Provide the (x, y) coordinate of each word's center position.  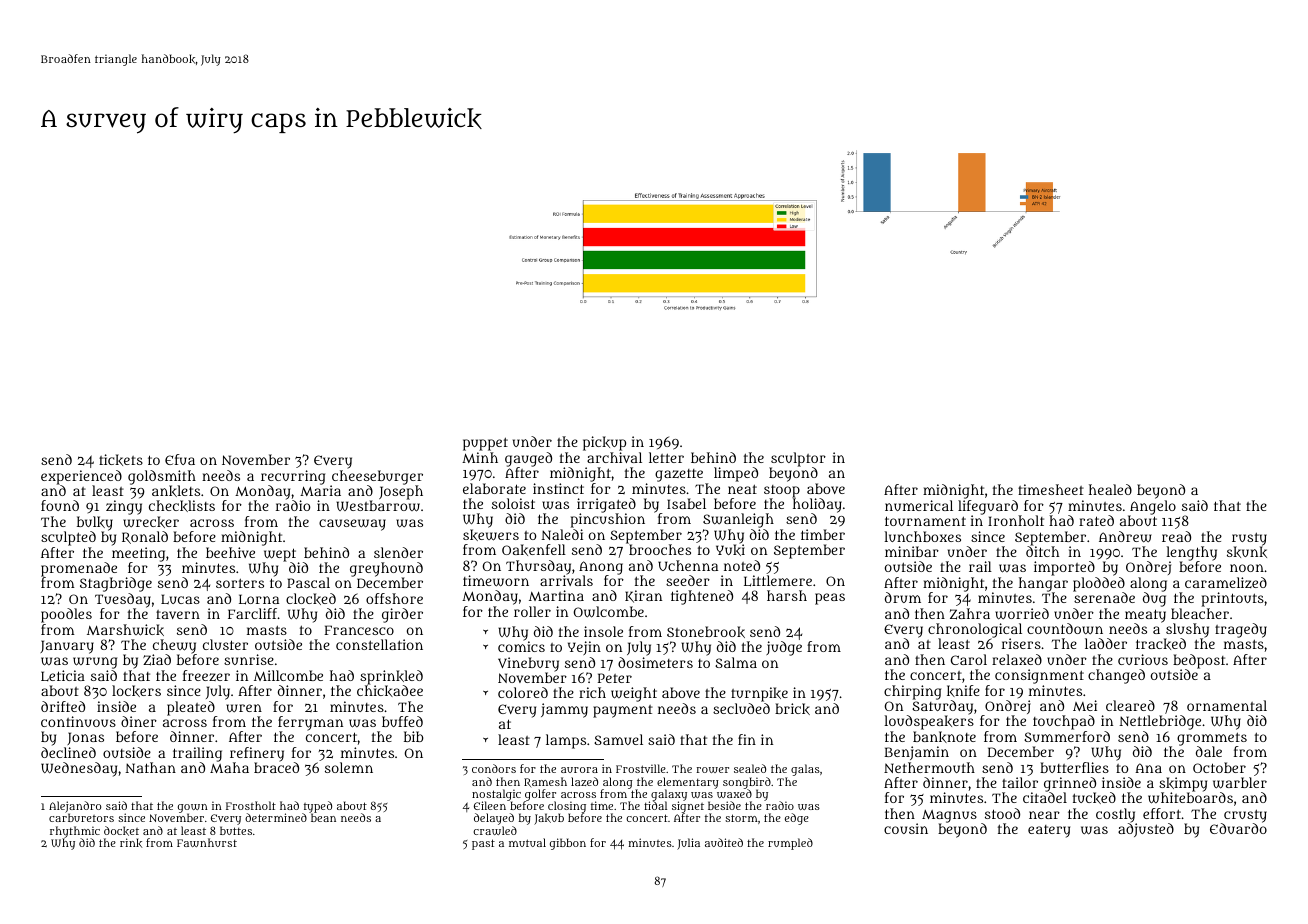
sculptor (798, 459)
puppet (485, 444)
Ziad (157, 660)
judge (784, 648)
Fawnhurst (207, 842)
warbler (1240, 783)
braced (276, 767)
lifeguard (988, 507)
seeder (688, 580)
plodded (1099, 584)
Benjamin (917, 753)
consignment (1039, 676)
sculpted (68, 538)
